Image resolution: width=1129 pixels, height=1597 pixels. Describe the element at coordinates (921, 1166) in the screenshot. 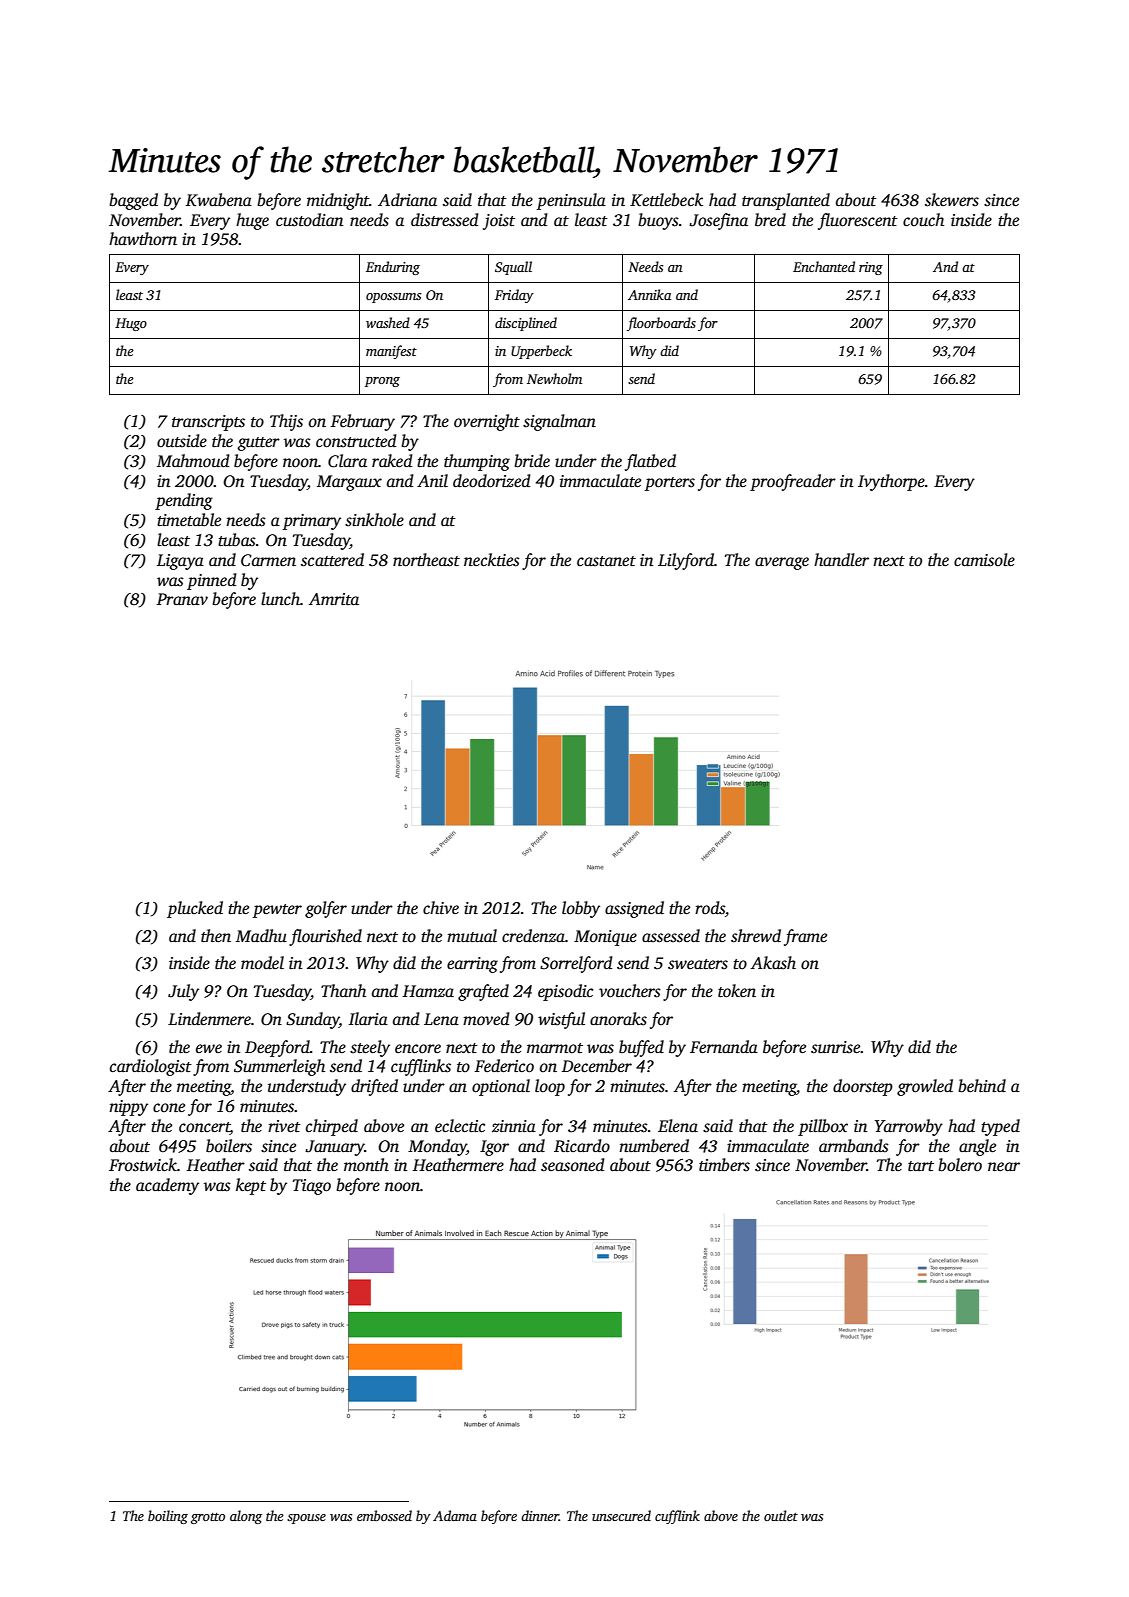

I see `tart` at that location.
